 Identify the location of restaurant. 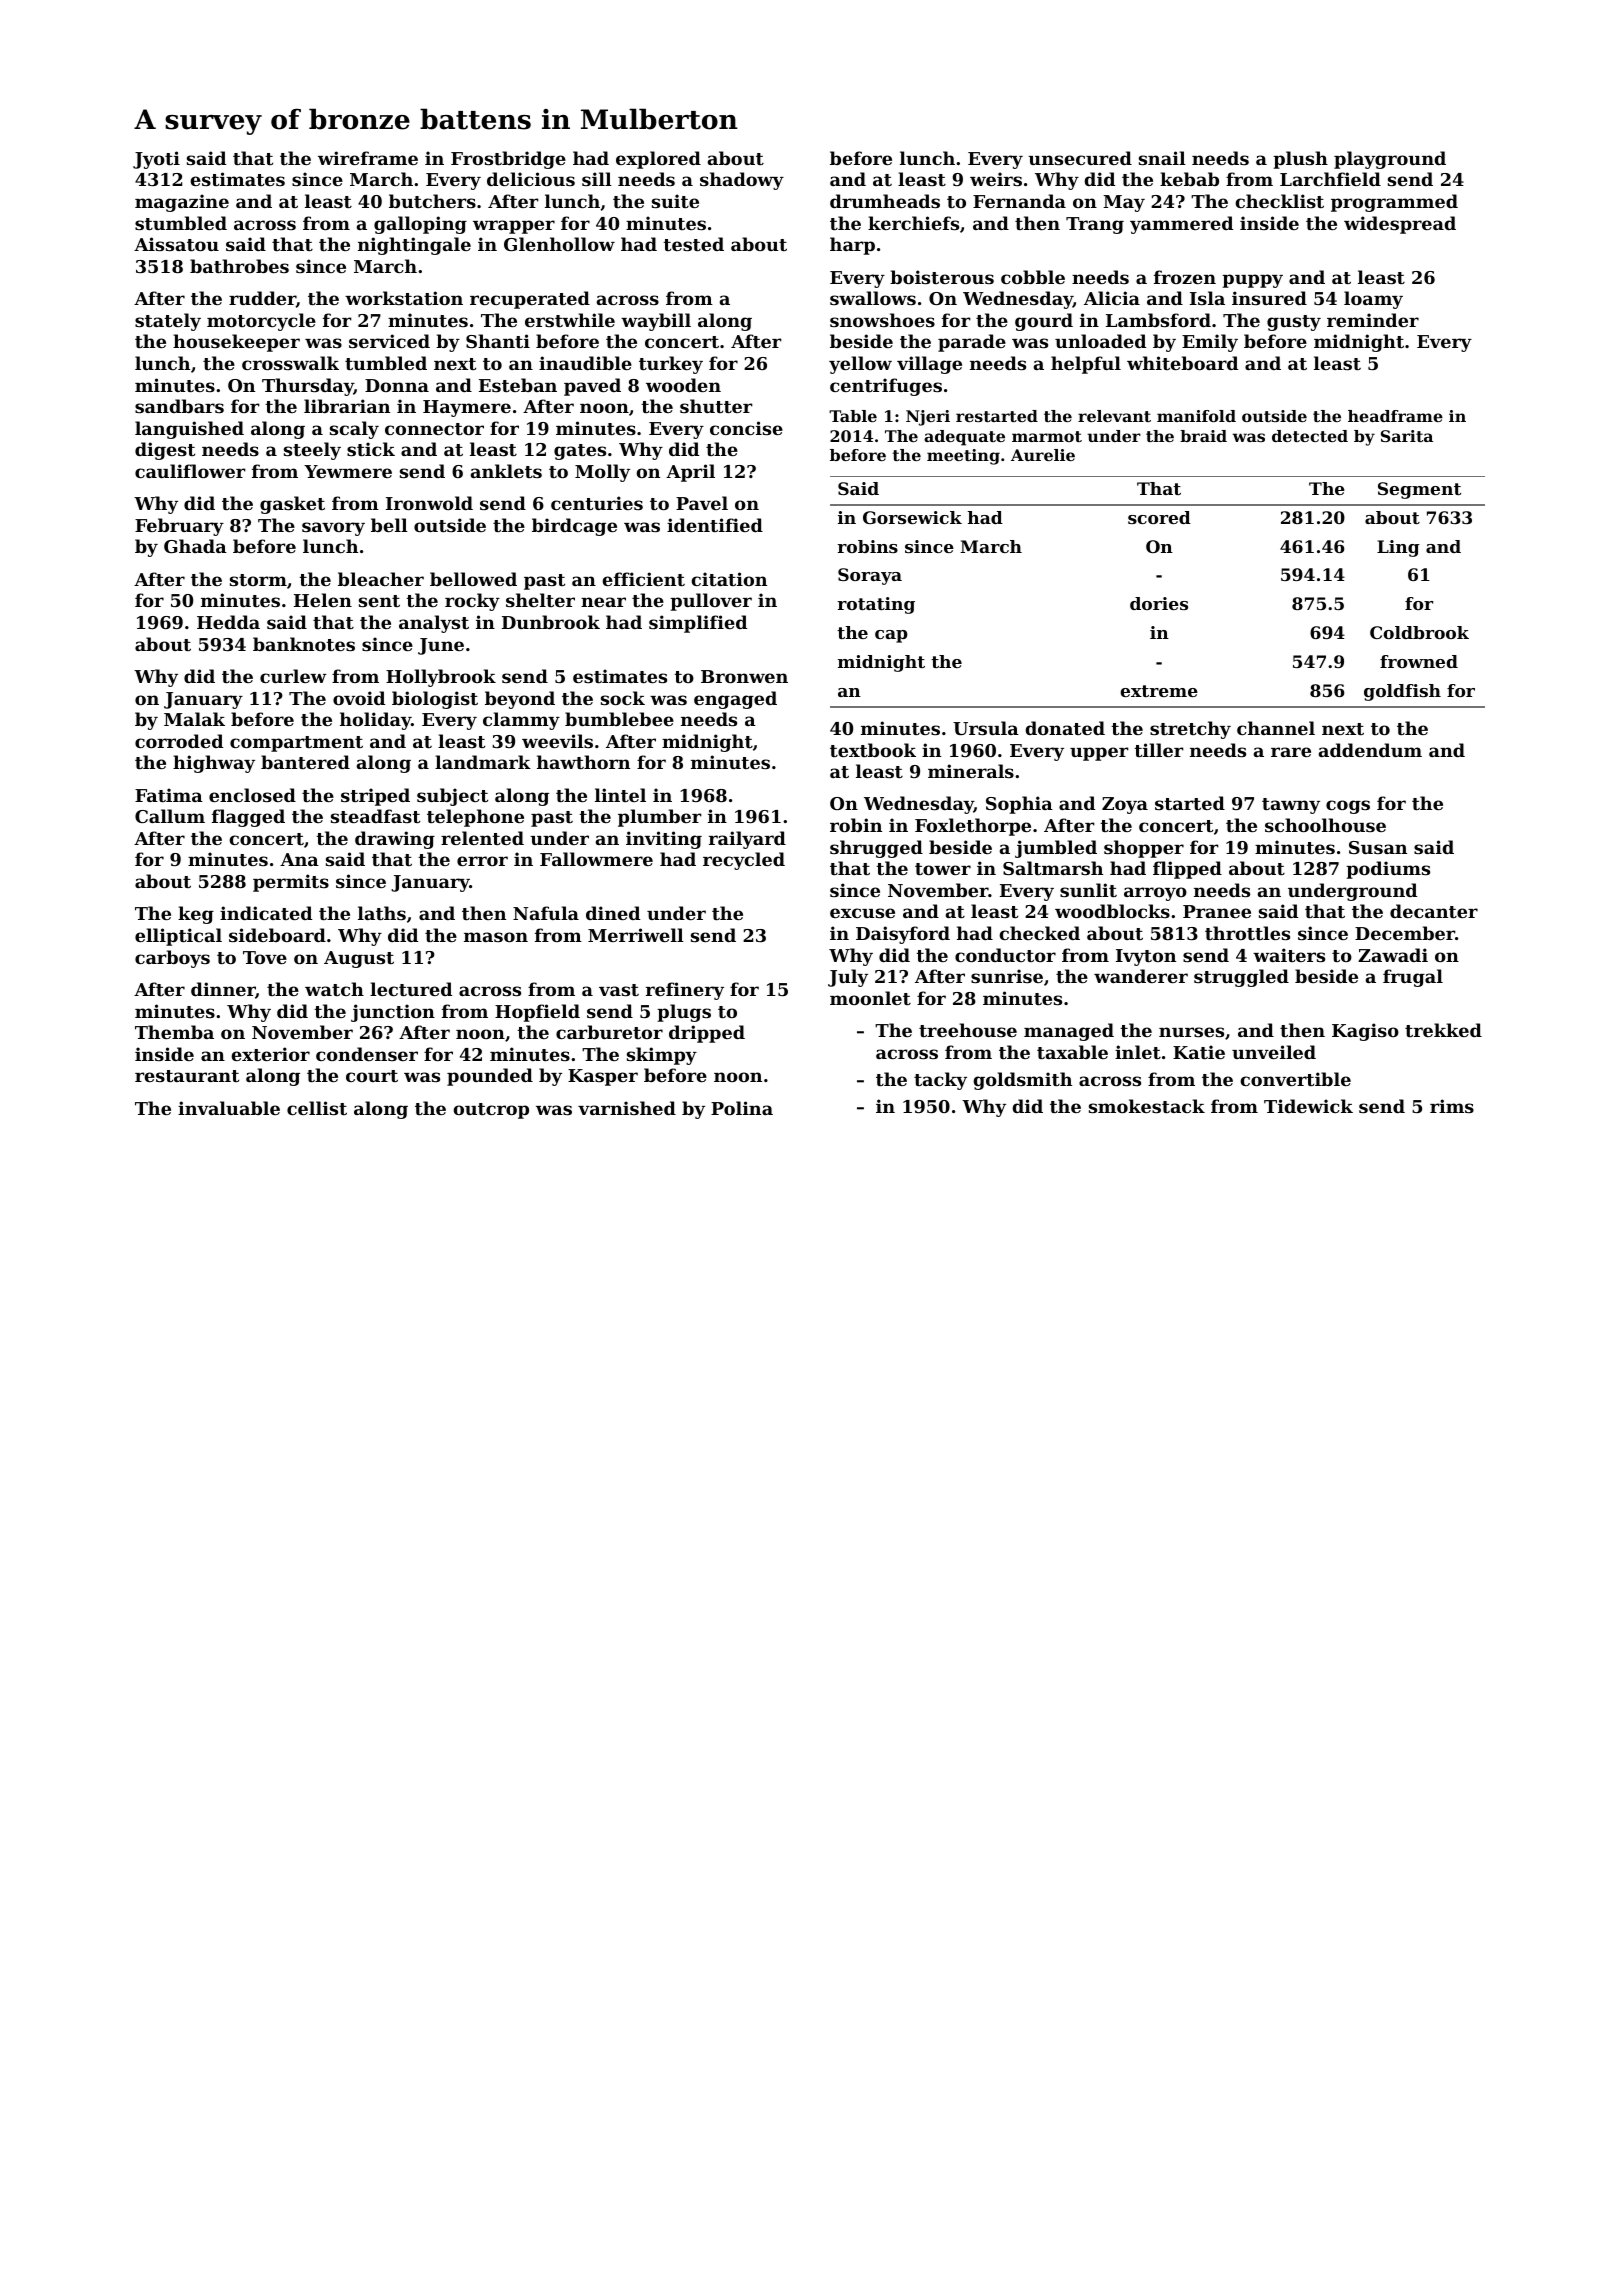
(187, 1076).
